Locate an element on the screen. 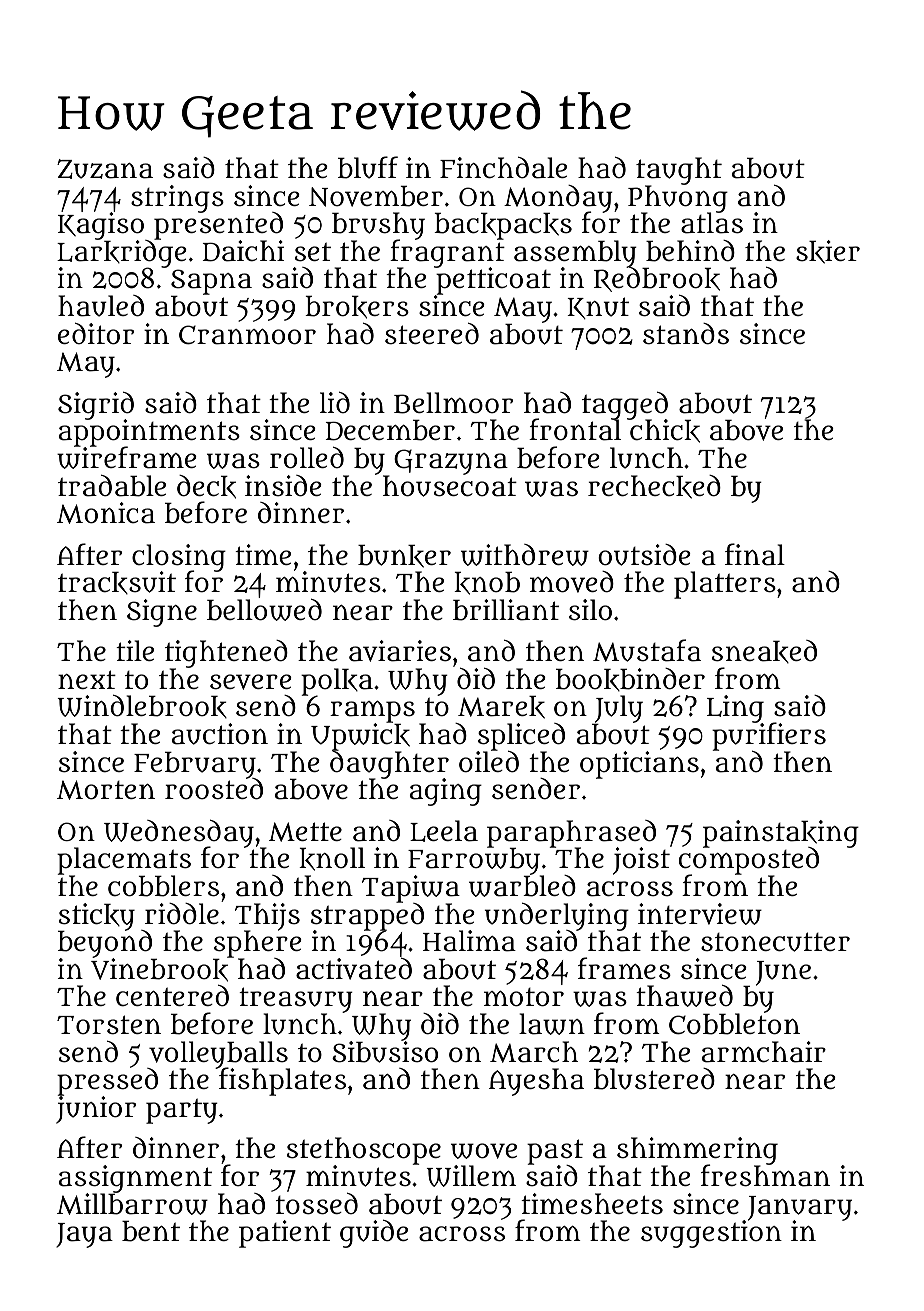 The image size is (924, 1311). final is located at coordinates (755, 554).
